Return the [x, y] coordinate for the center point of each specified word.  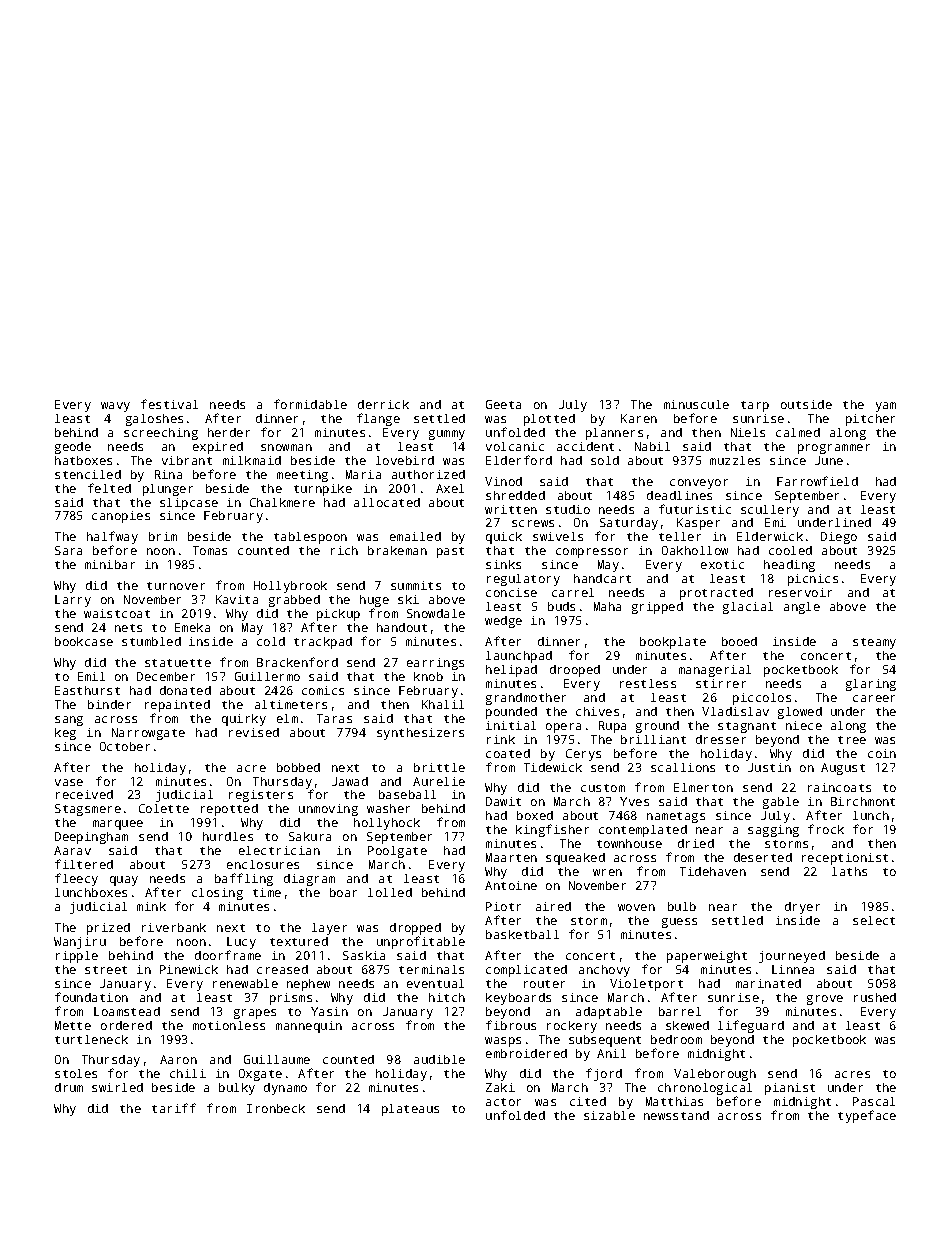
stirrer [721, 683]
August [843, 769]
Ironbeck [276, 1108]
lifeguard [751, 1026]
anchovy [604, 971]
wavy [115, 407]
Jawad [350, 781]
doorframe [228, 955]
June [829, 460]
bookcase [84, 641]
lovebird [405, 460]
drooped [575, 671]
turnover [176, 586]
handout [402, 627]
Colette [164, 808]
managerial [715, 671]
